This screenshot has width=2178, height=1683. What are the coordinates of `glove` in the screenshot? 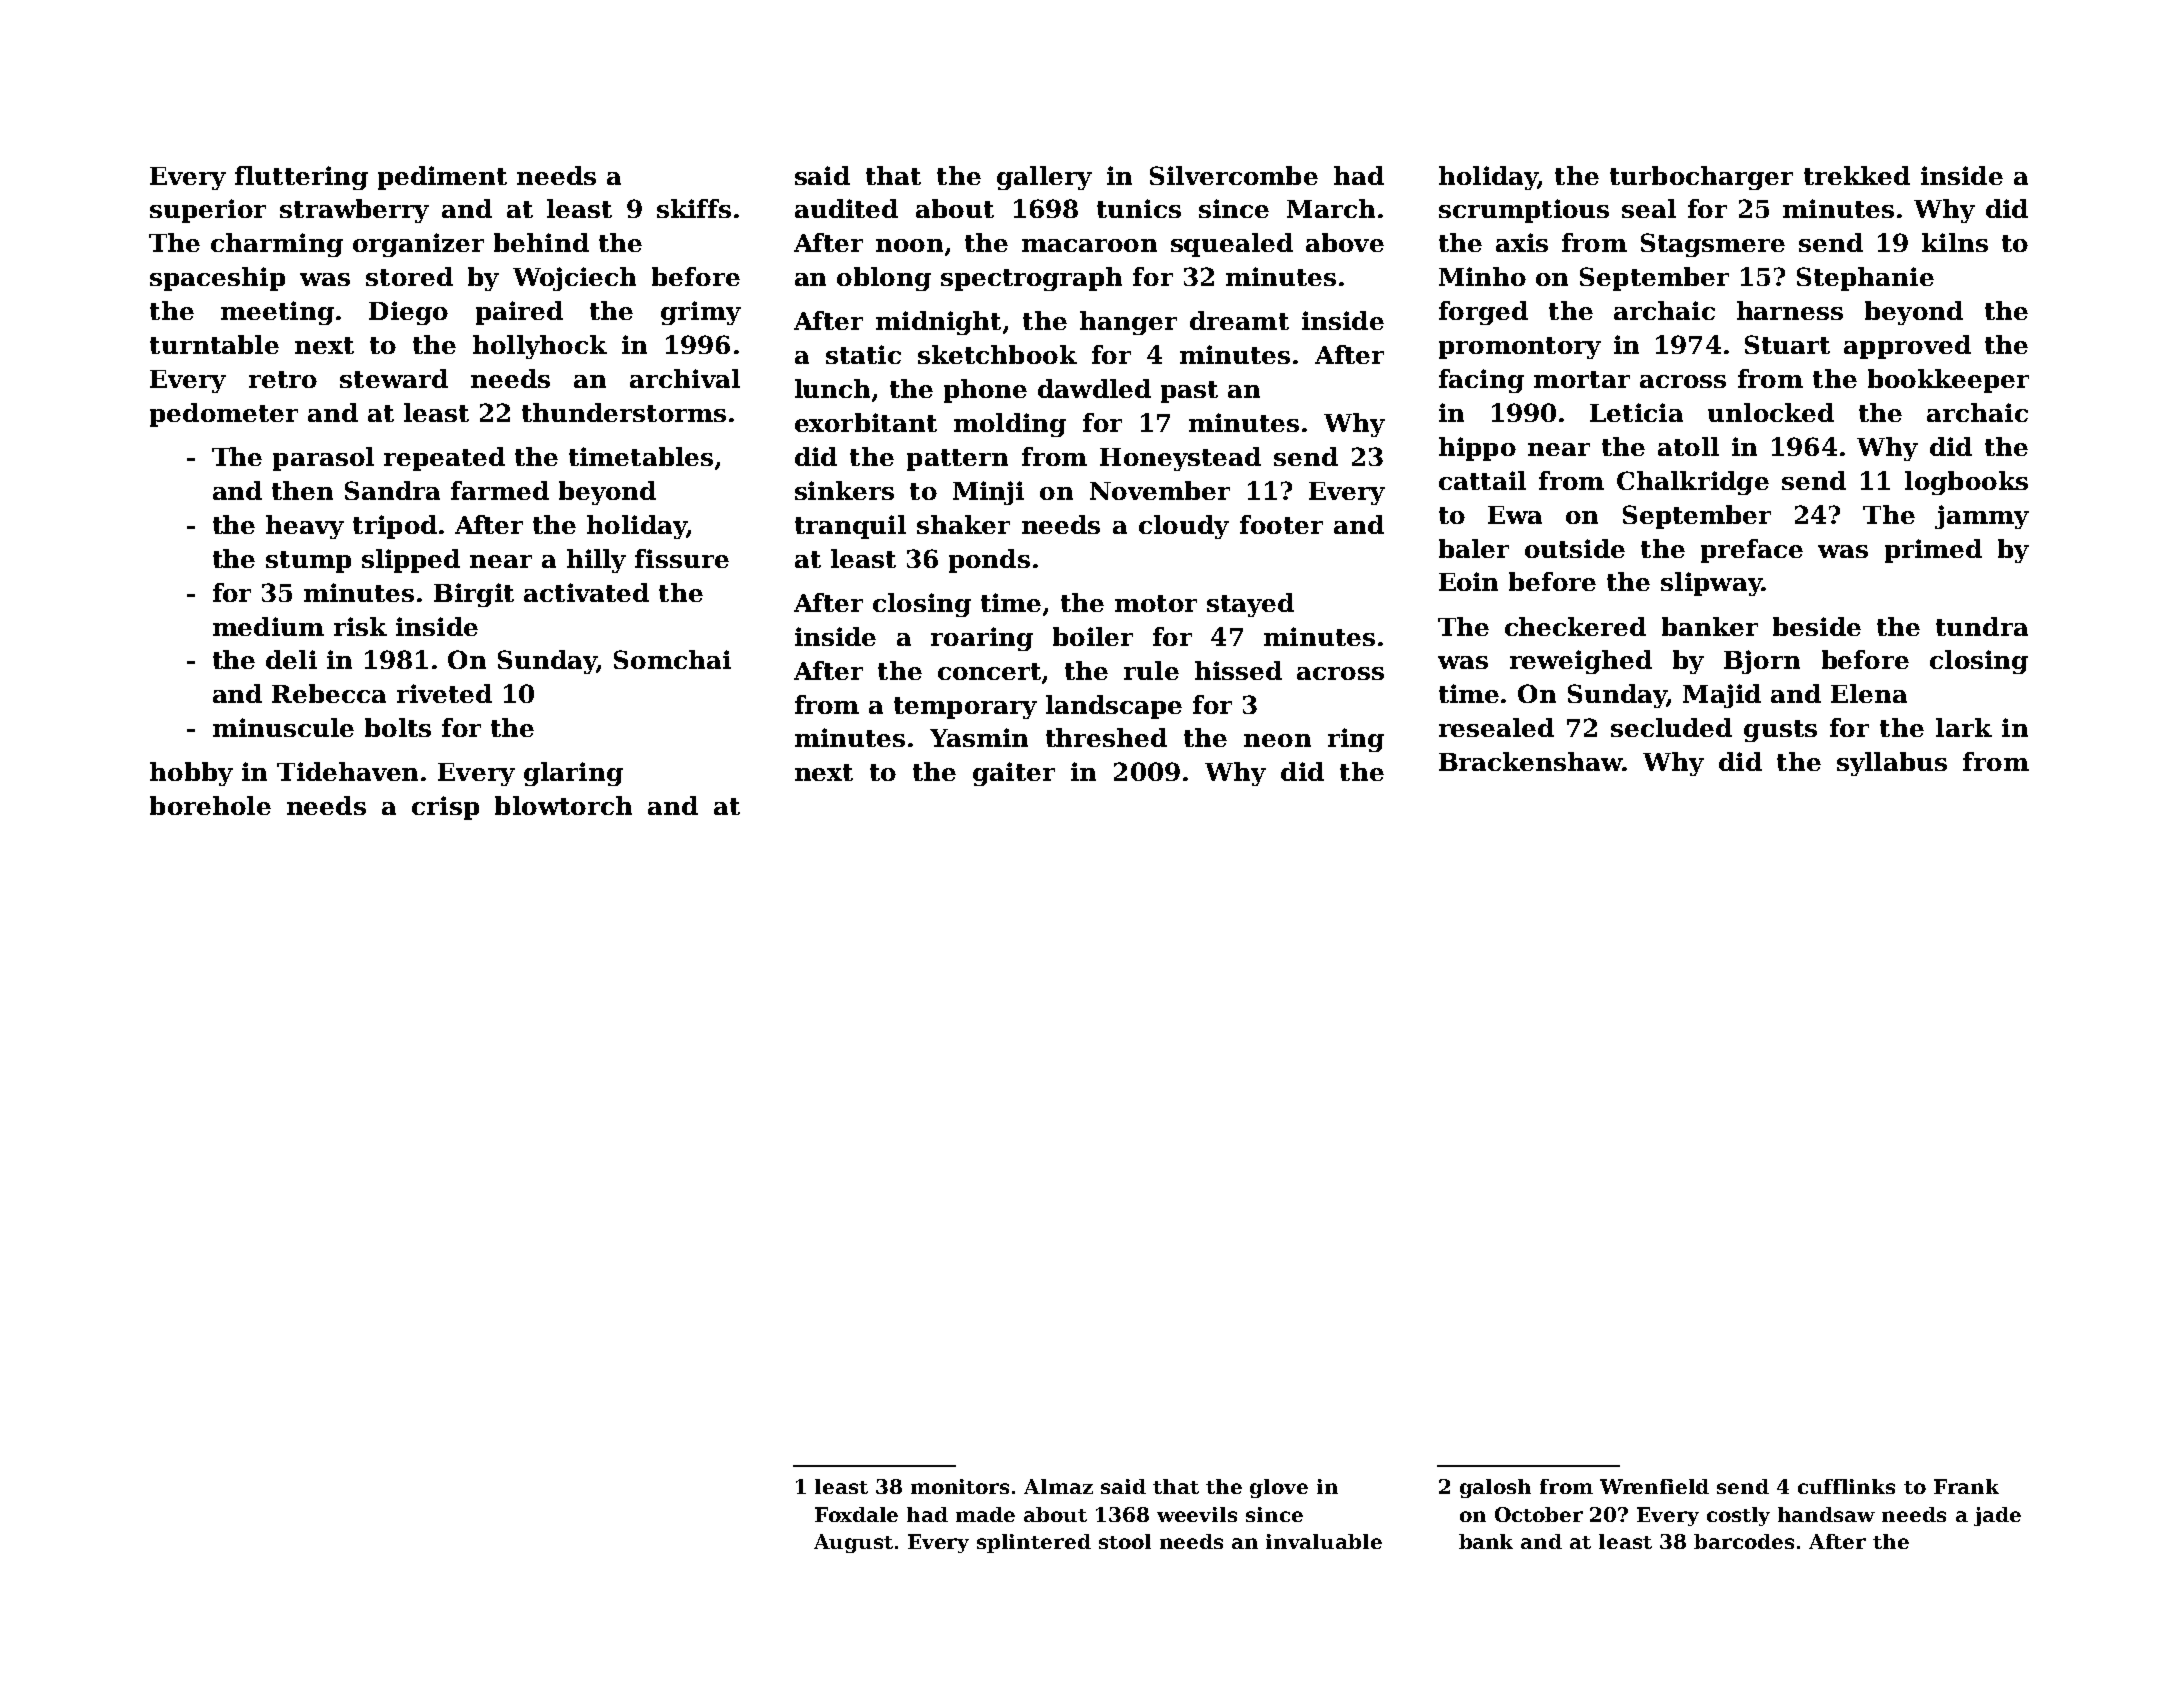 It's located at (1279, 1488).
